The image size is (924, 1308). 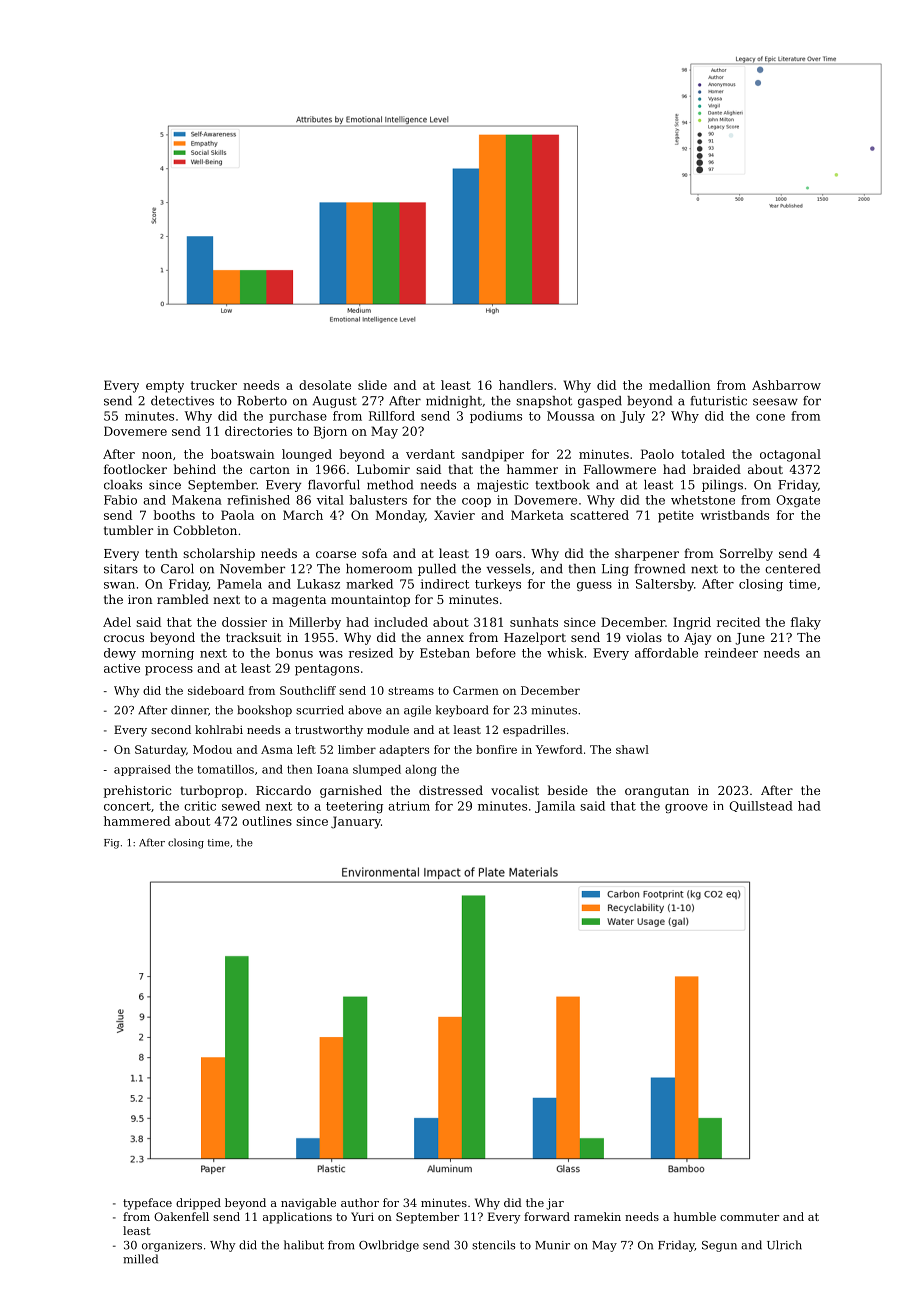 I want to click on atrium, so click(x=409, y=806).
